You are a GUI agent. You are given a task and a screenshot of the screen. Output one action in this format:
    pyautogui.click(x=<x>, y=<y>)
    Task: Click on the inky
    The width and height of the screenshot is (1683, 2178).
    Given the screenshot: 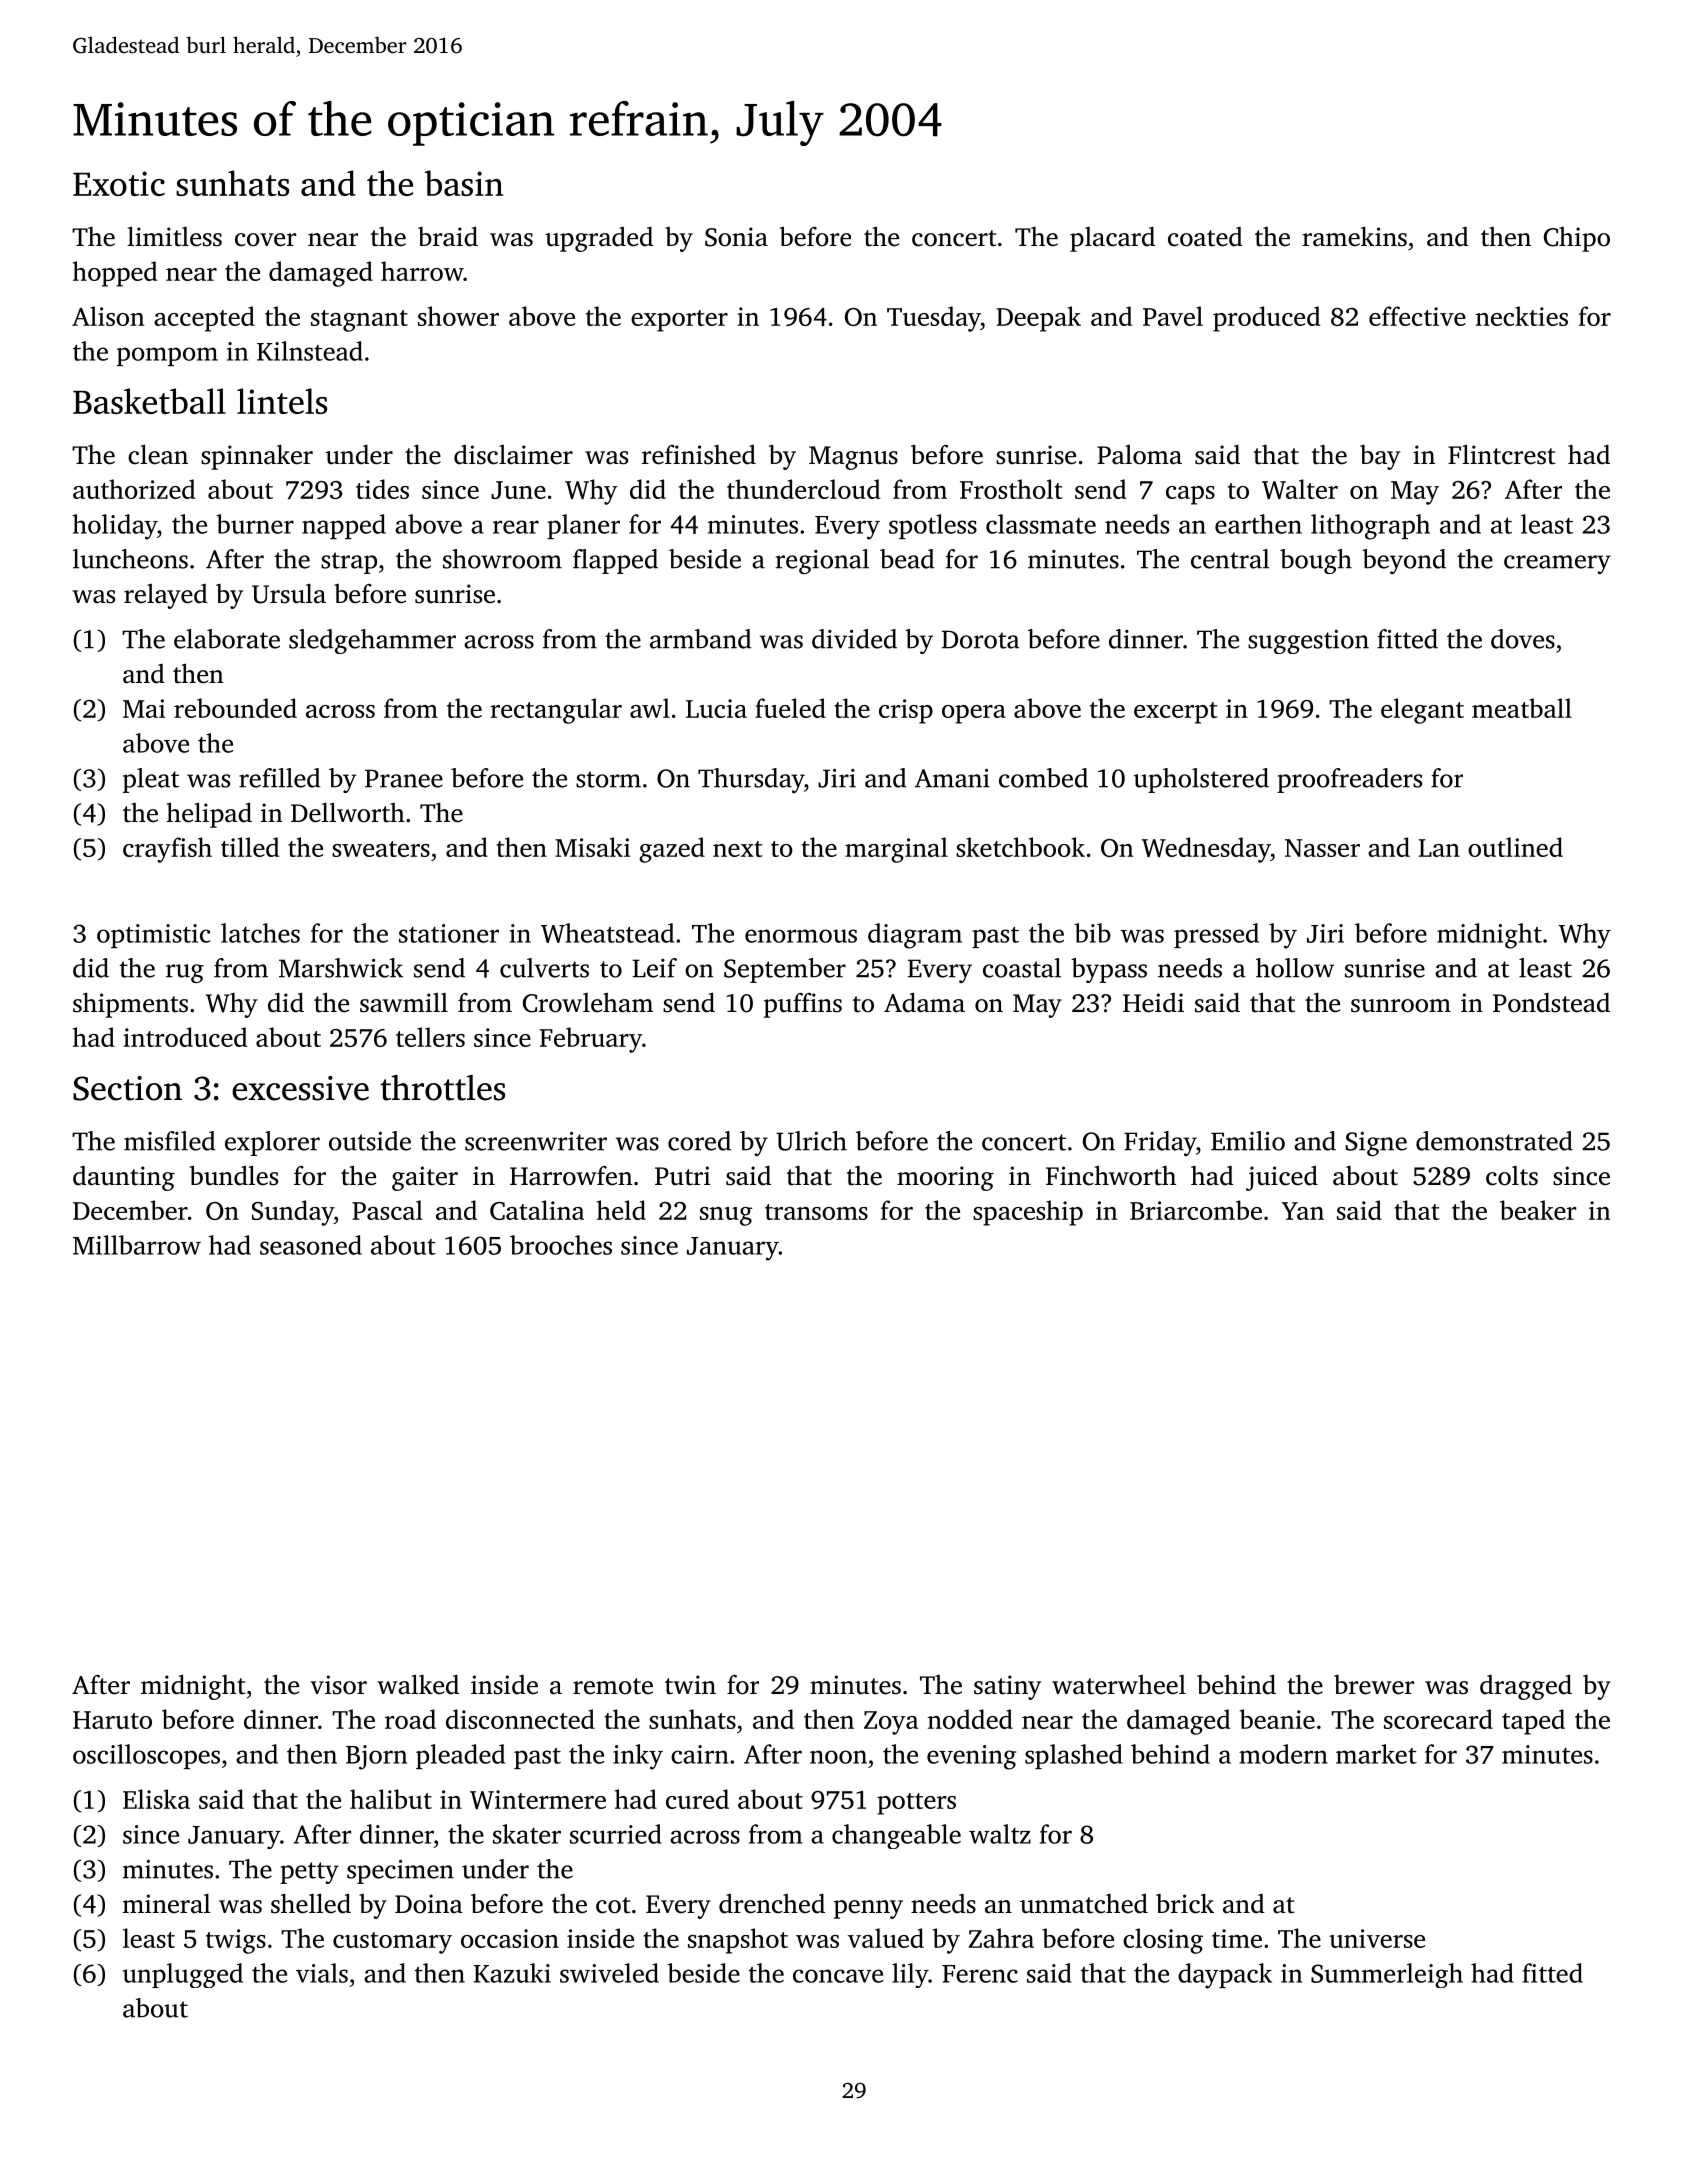 What is the action you would take?
    pyautogui.click(x=638, y=1757)
